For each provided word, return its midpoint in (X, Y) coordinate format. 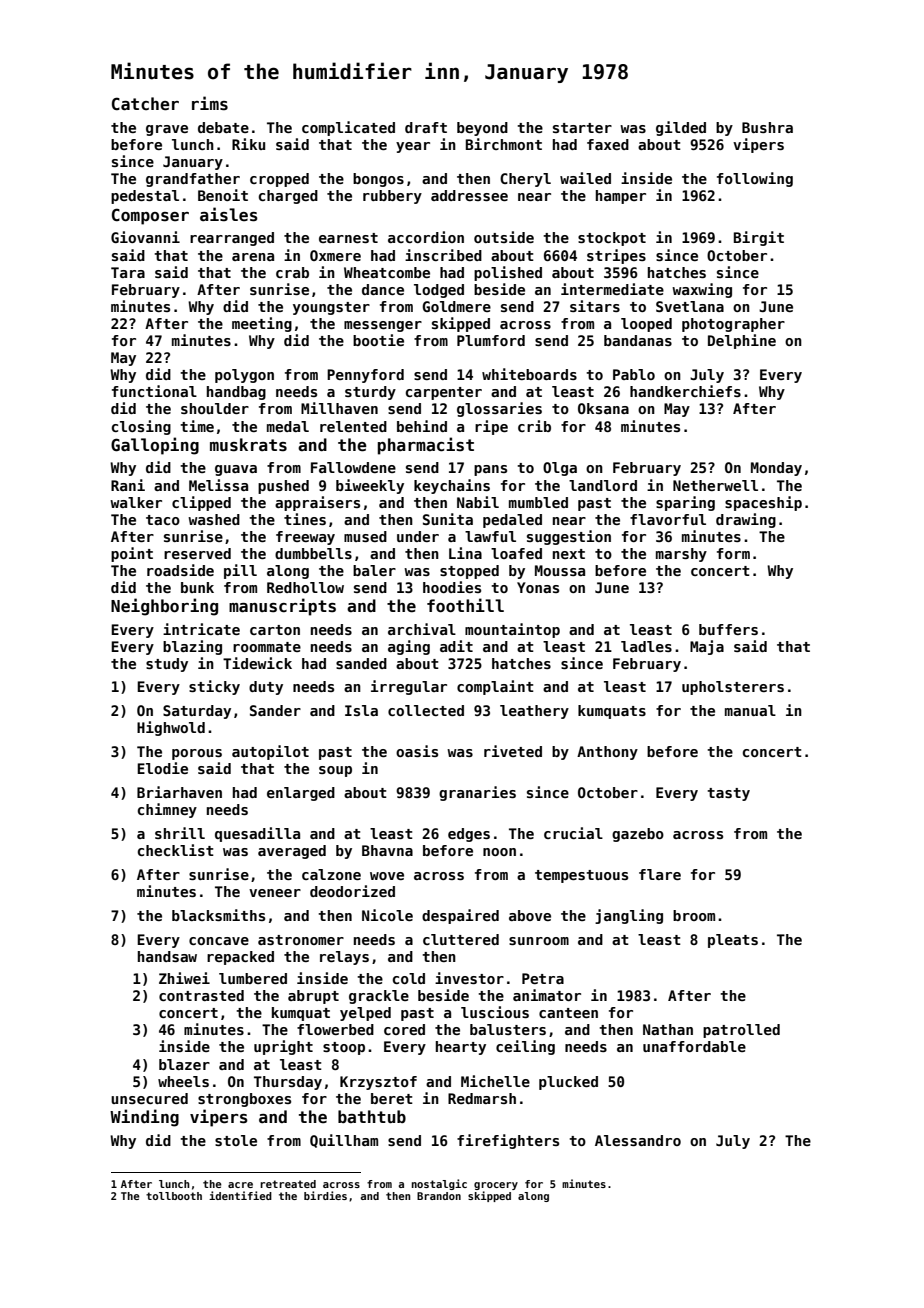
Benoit (223, 195)
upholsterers (733, 688)
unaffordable (694, 1046)
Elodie (162, 768)
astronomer (301, 940)
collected (426, 710)
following (755, 179)
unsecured (149, 1098)
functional (154, 391)
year (413, 147)
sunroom (539, 941)
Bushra (767, 127)
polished (508, 273)
